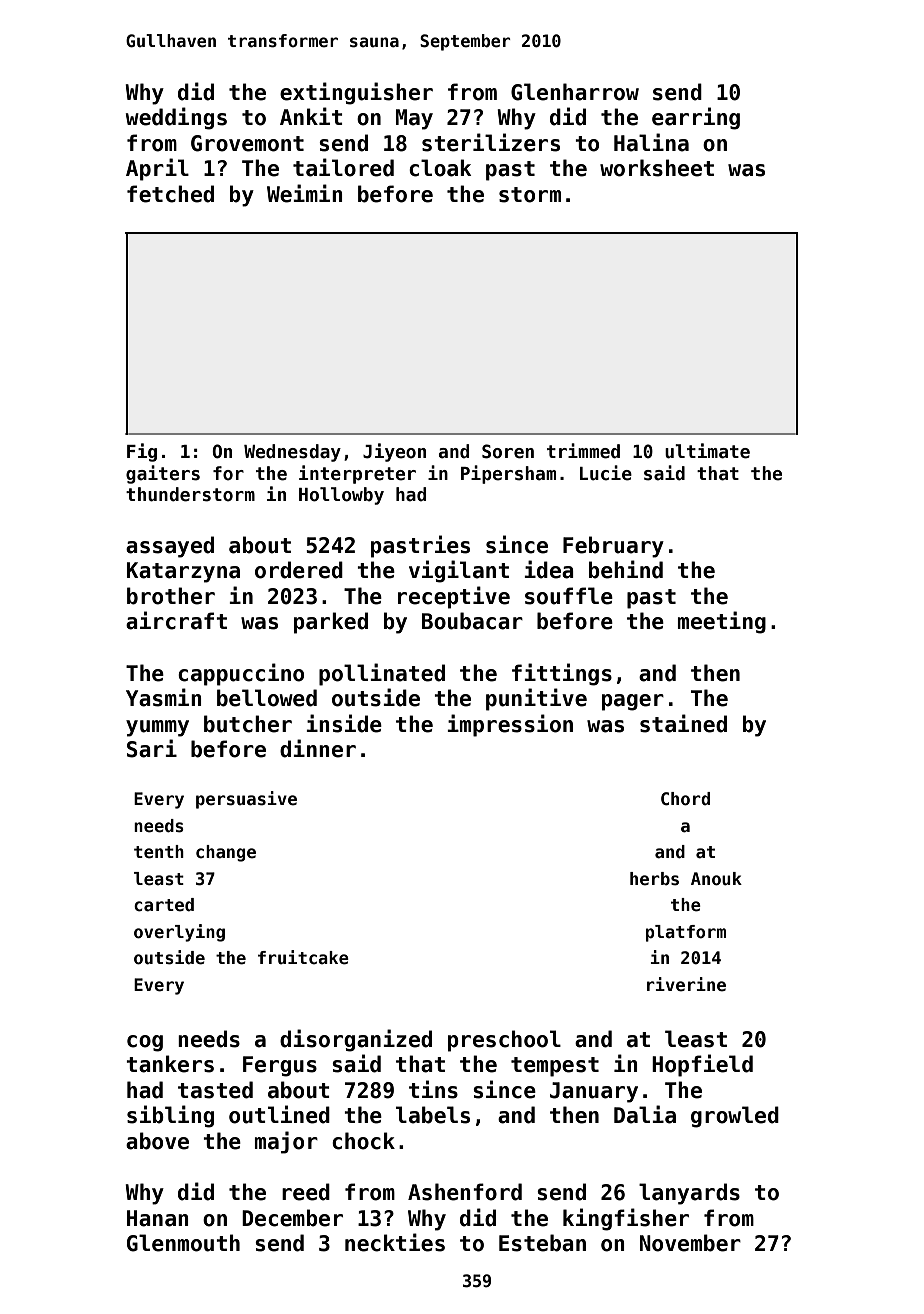 This screenshot has height=1314, width=924. Describe the element at coordinates (696, 118) in the screenshot. I see `earring` at that location.
